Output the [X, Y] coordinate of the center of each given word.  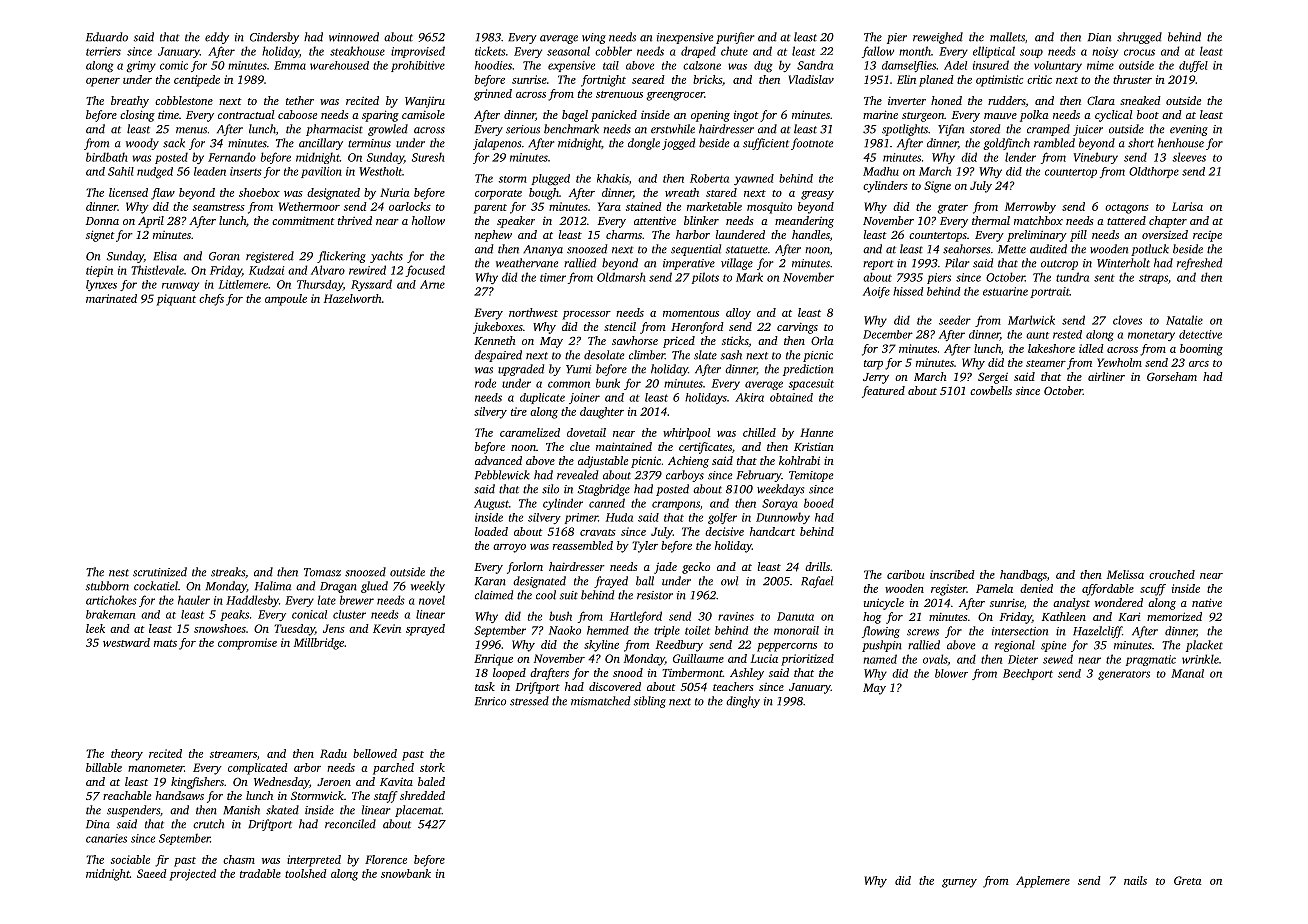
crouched [1172, 574]
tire [519, 411]
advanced [498, 460]
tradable [260, 873]
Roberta [709, 178]
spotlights [905, 130]
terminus [369, 143]
